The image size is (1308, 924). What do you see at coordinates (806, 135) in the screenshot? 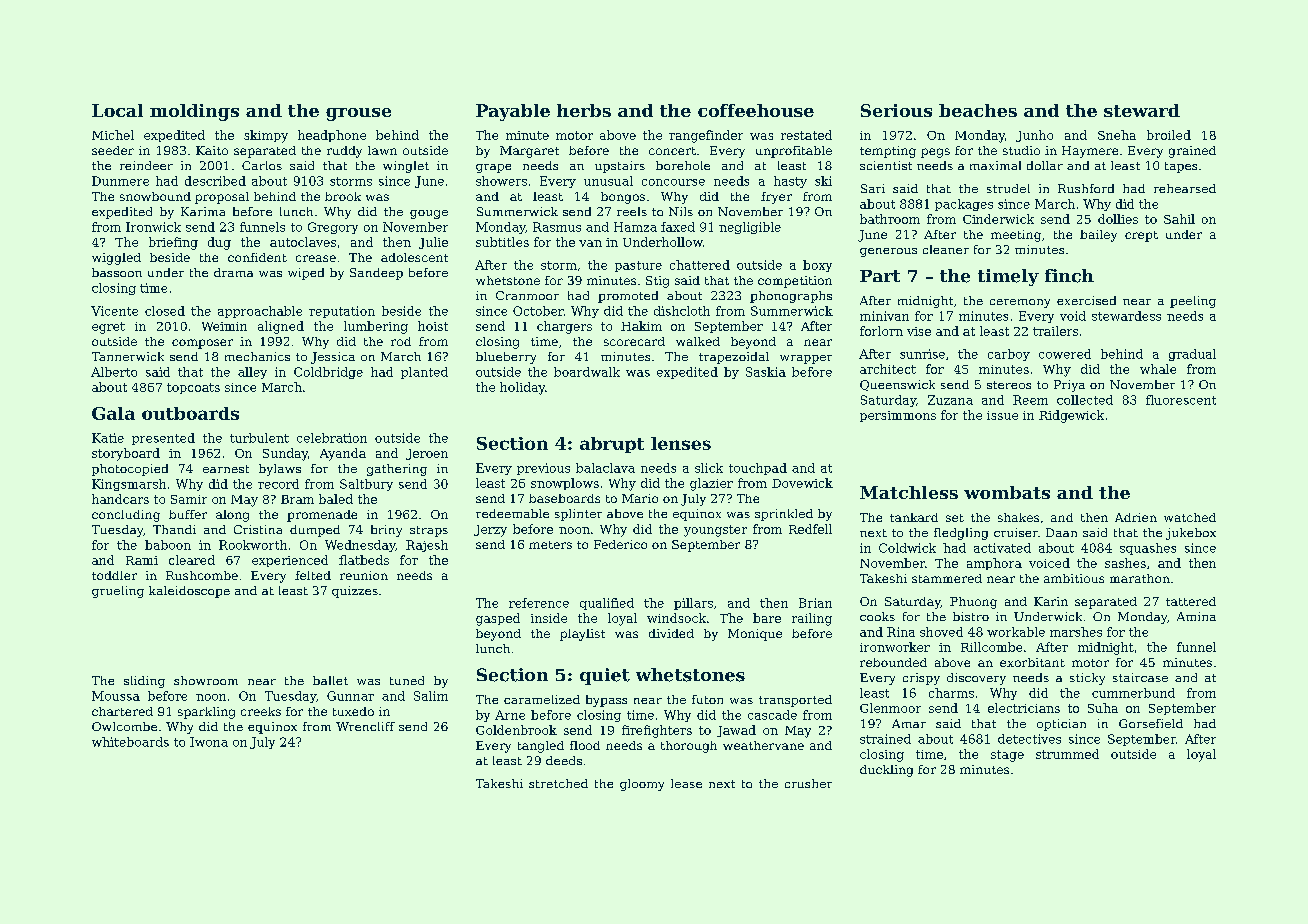
I see `restated` at bounding box center [806, 135].
